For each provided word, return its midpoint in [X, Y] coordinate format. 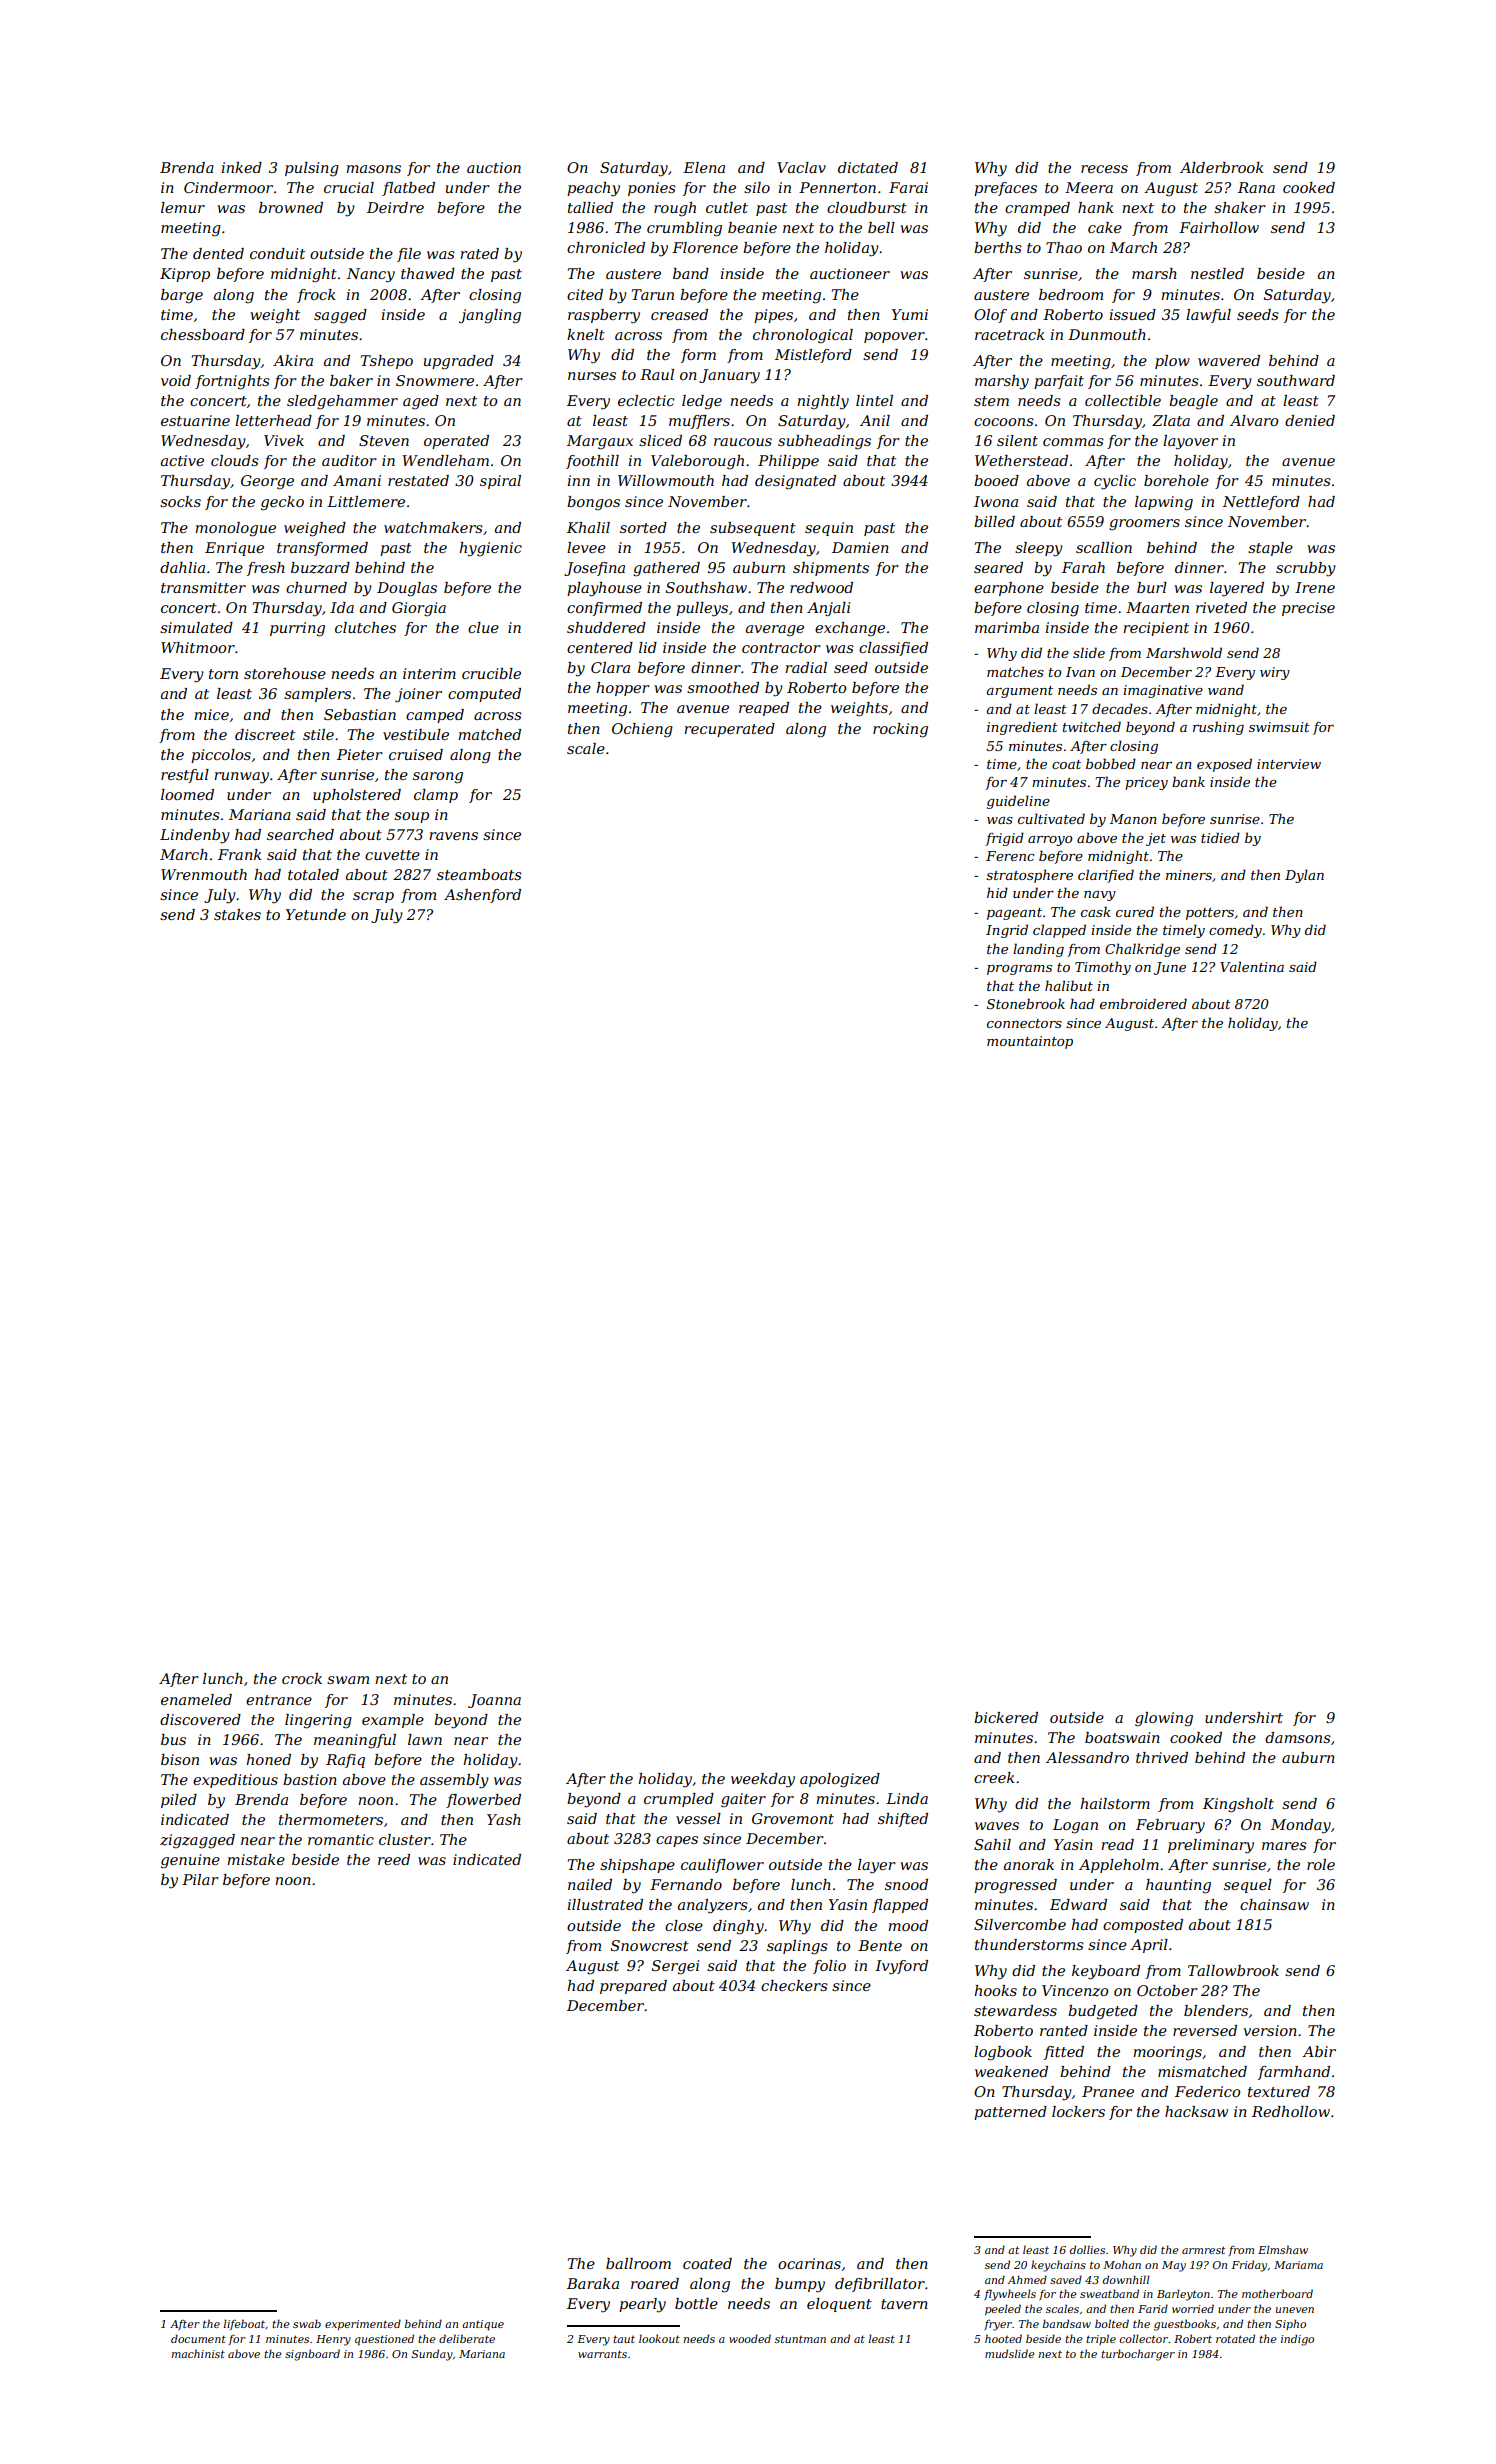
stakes [237, 914]
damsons [1298, 1737]
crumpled [679, 1800]
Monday [1301, 1826]
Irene [1315, 587]
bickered [1006, 1717]
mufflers [699, 422]
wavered [1229, 360]
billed [994, 521]
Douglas [407, 589]
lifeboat [244, 2324]
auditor [349, 460]
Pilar [200, 1879]
